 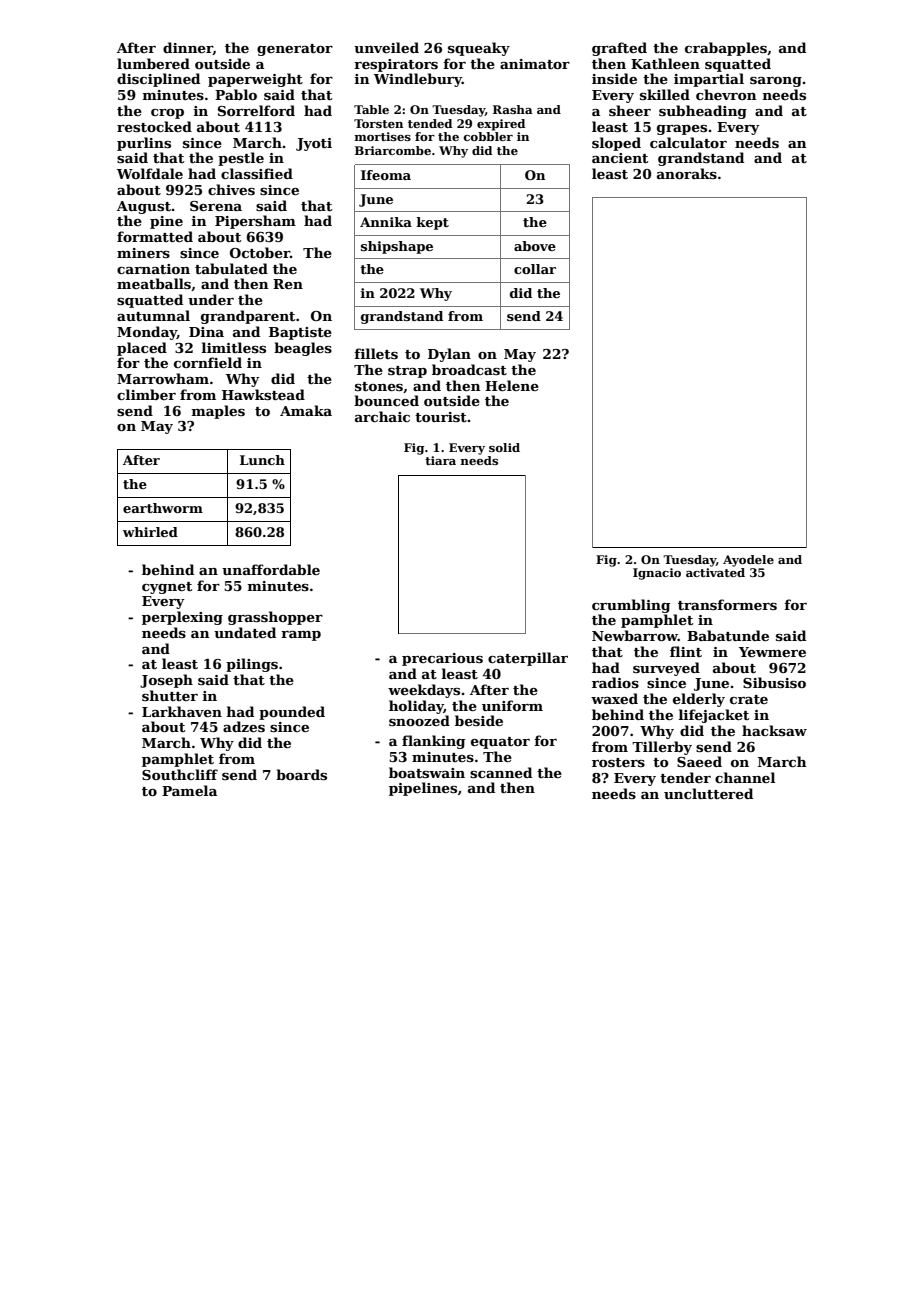 I want to click on pestle, so click(x=241, y=159).
